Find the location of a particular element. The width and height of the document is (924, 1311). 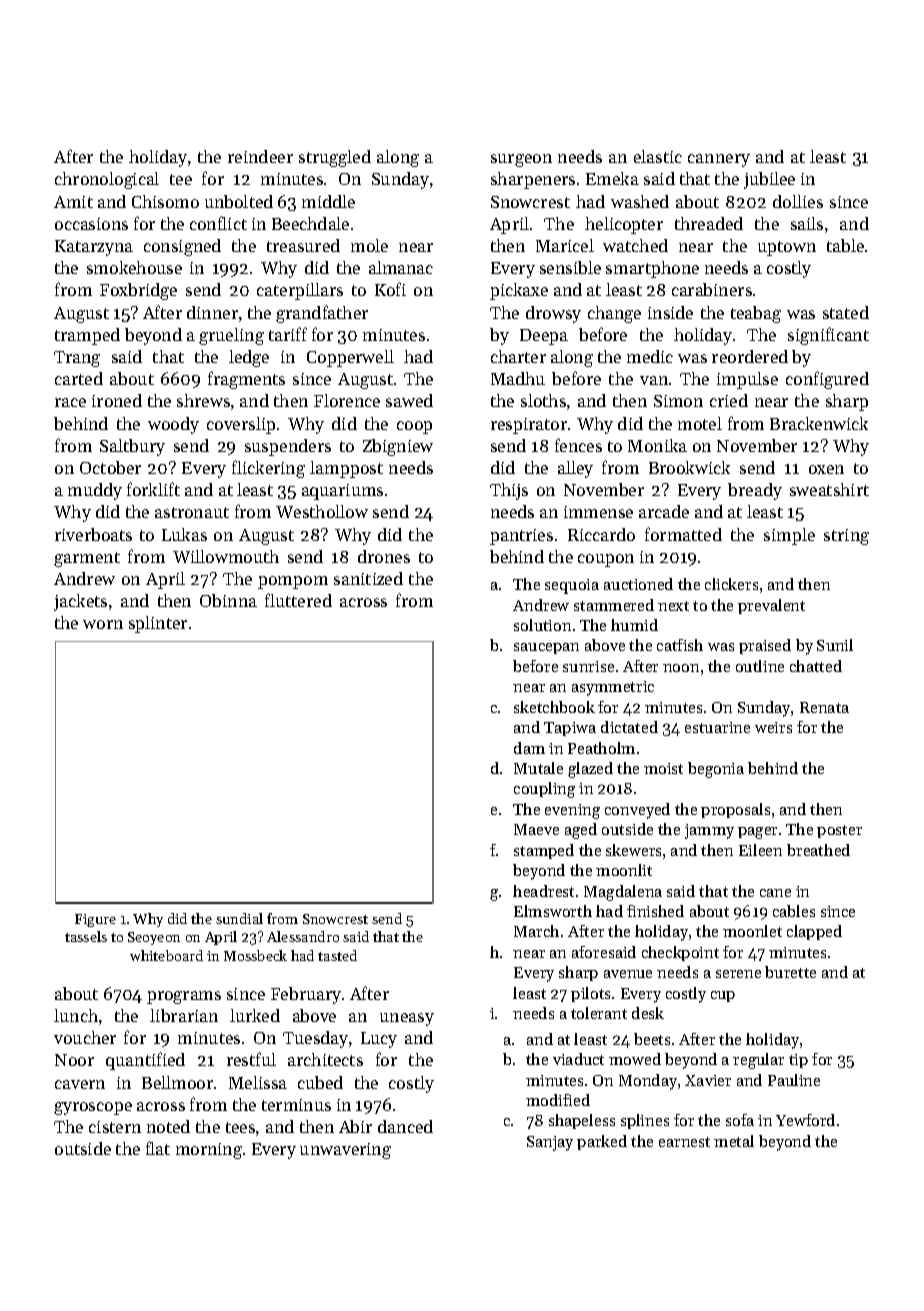

worn is located at coordinates (103, 624).
